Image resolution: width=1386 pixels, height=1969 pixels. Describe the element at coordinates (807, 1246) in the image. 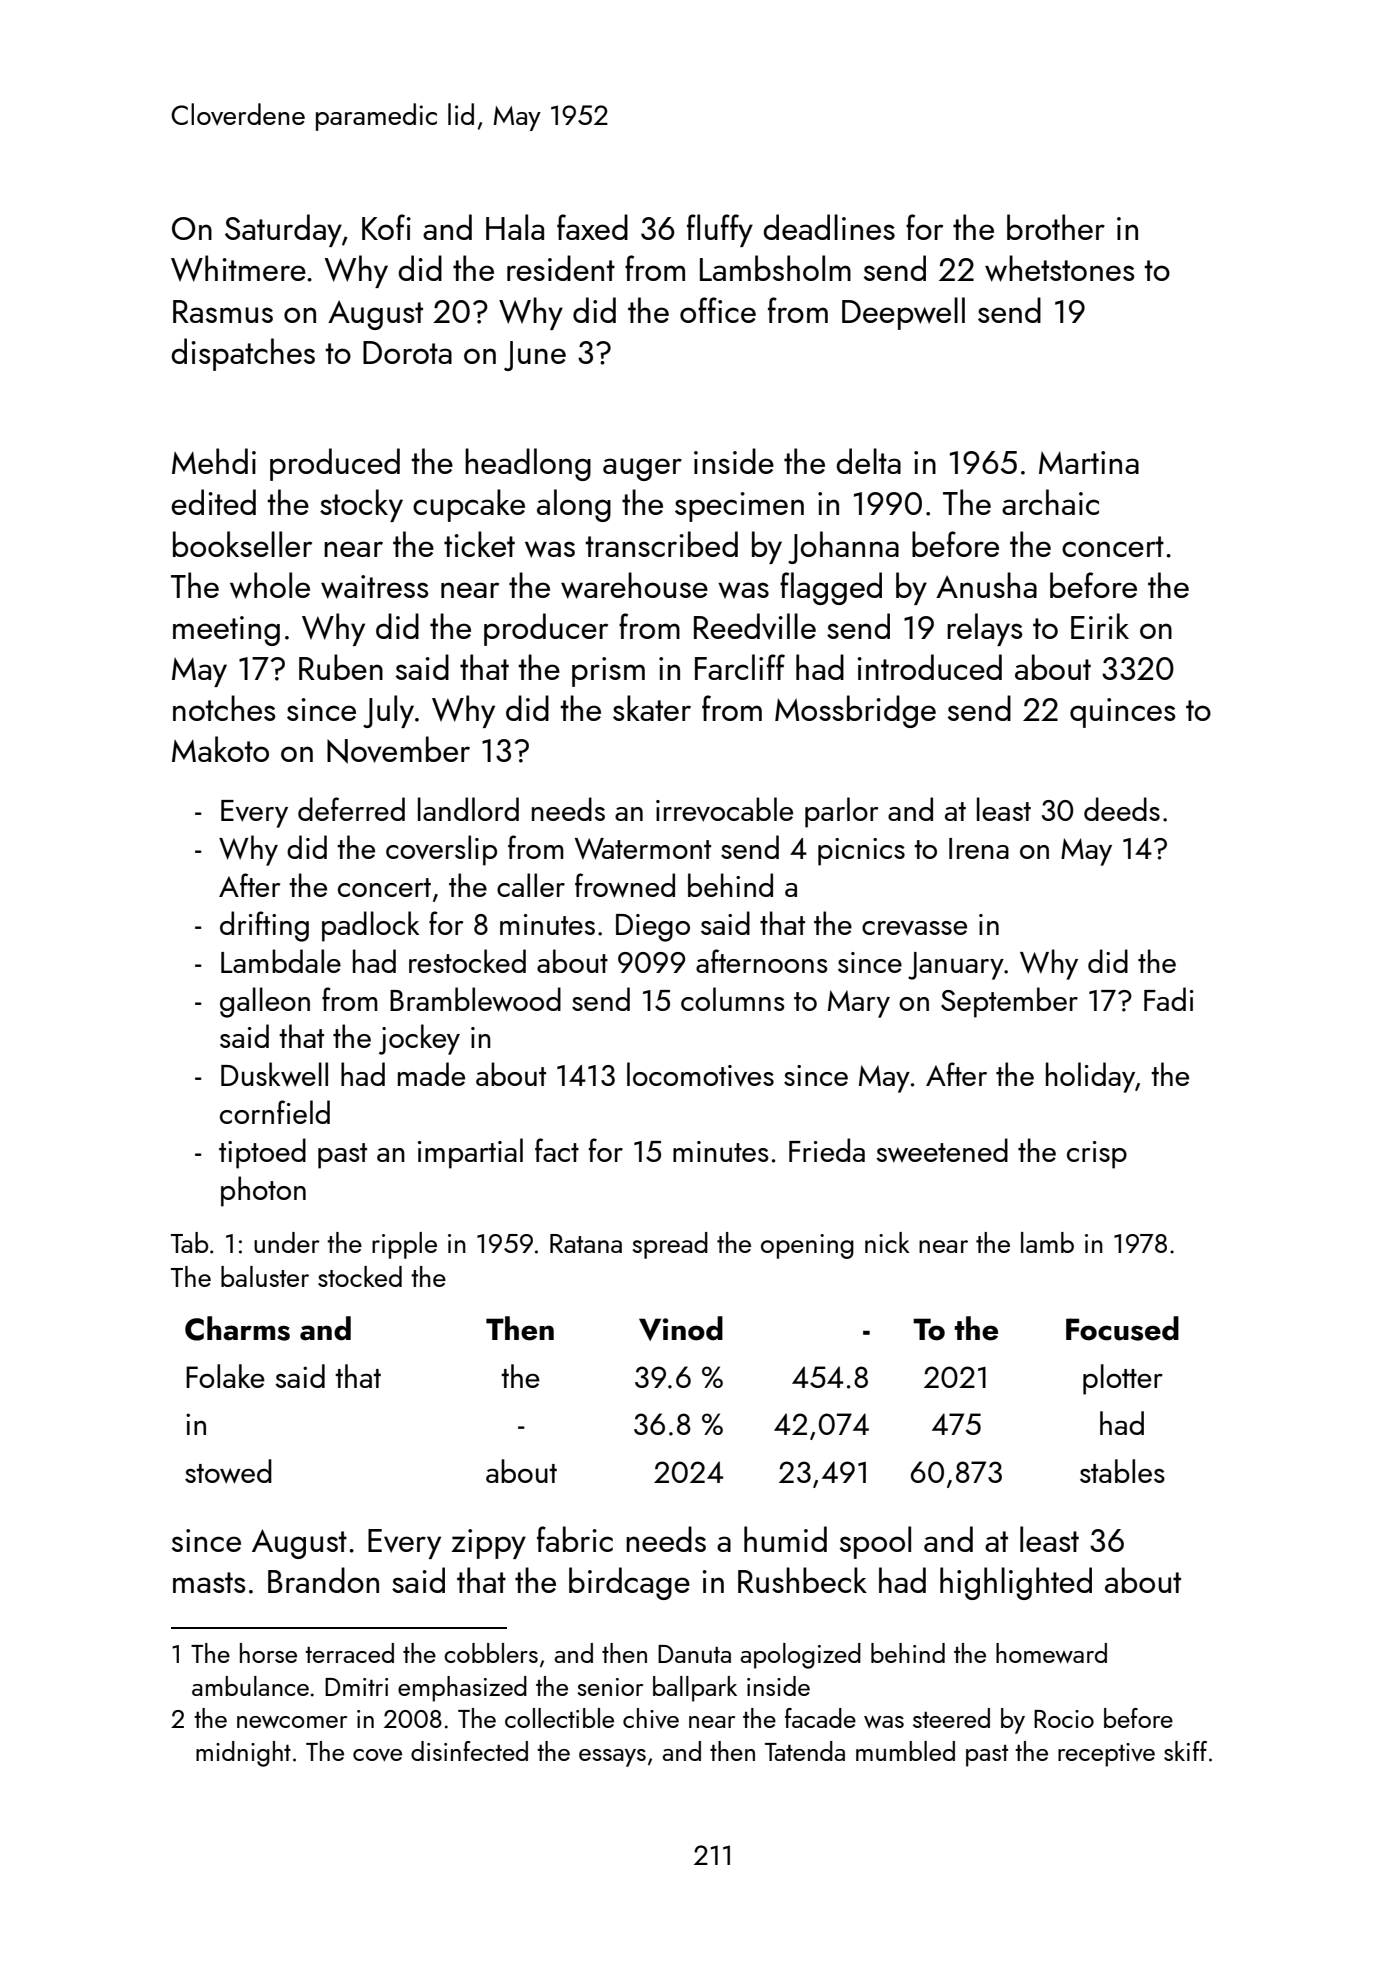

I see `opening` at that location.
